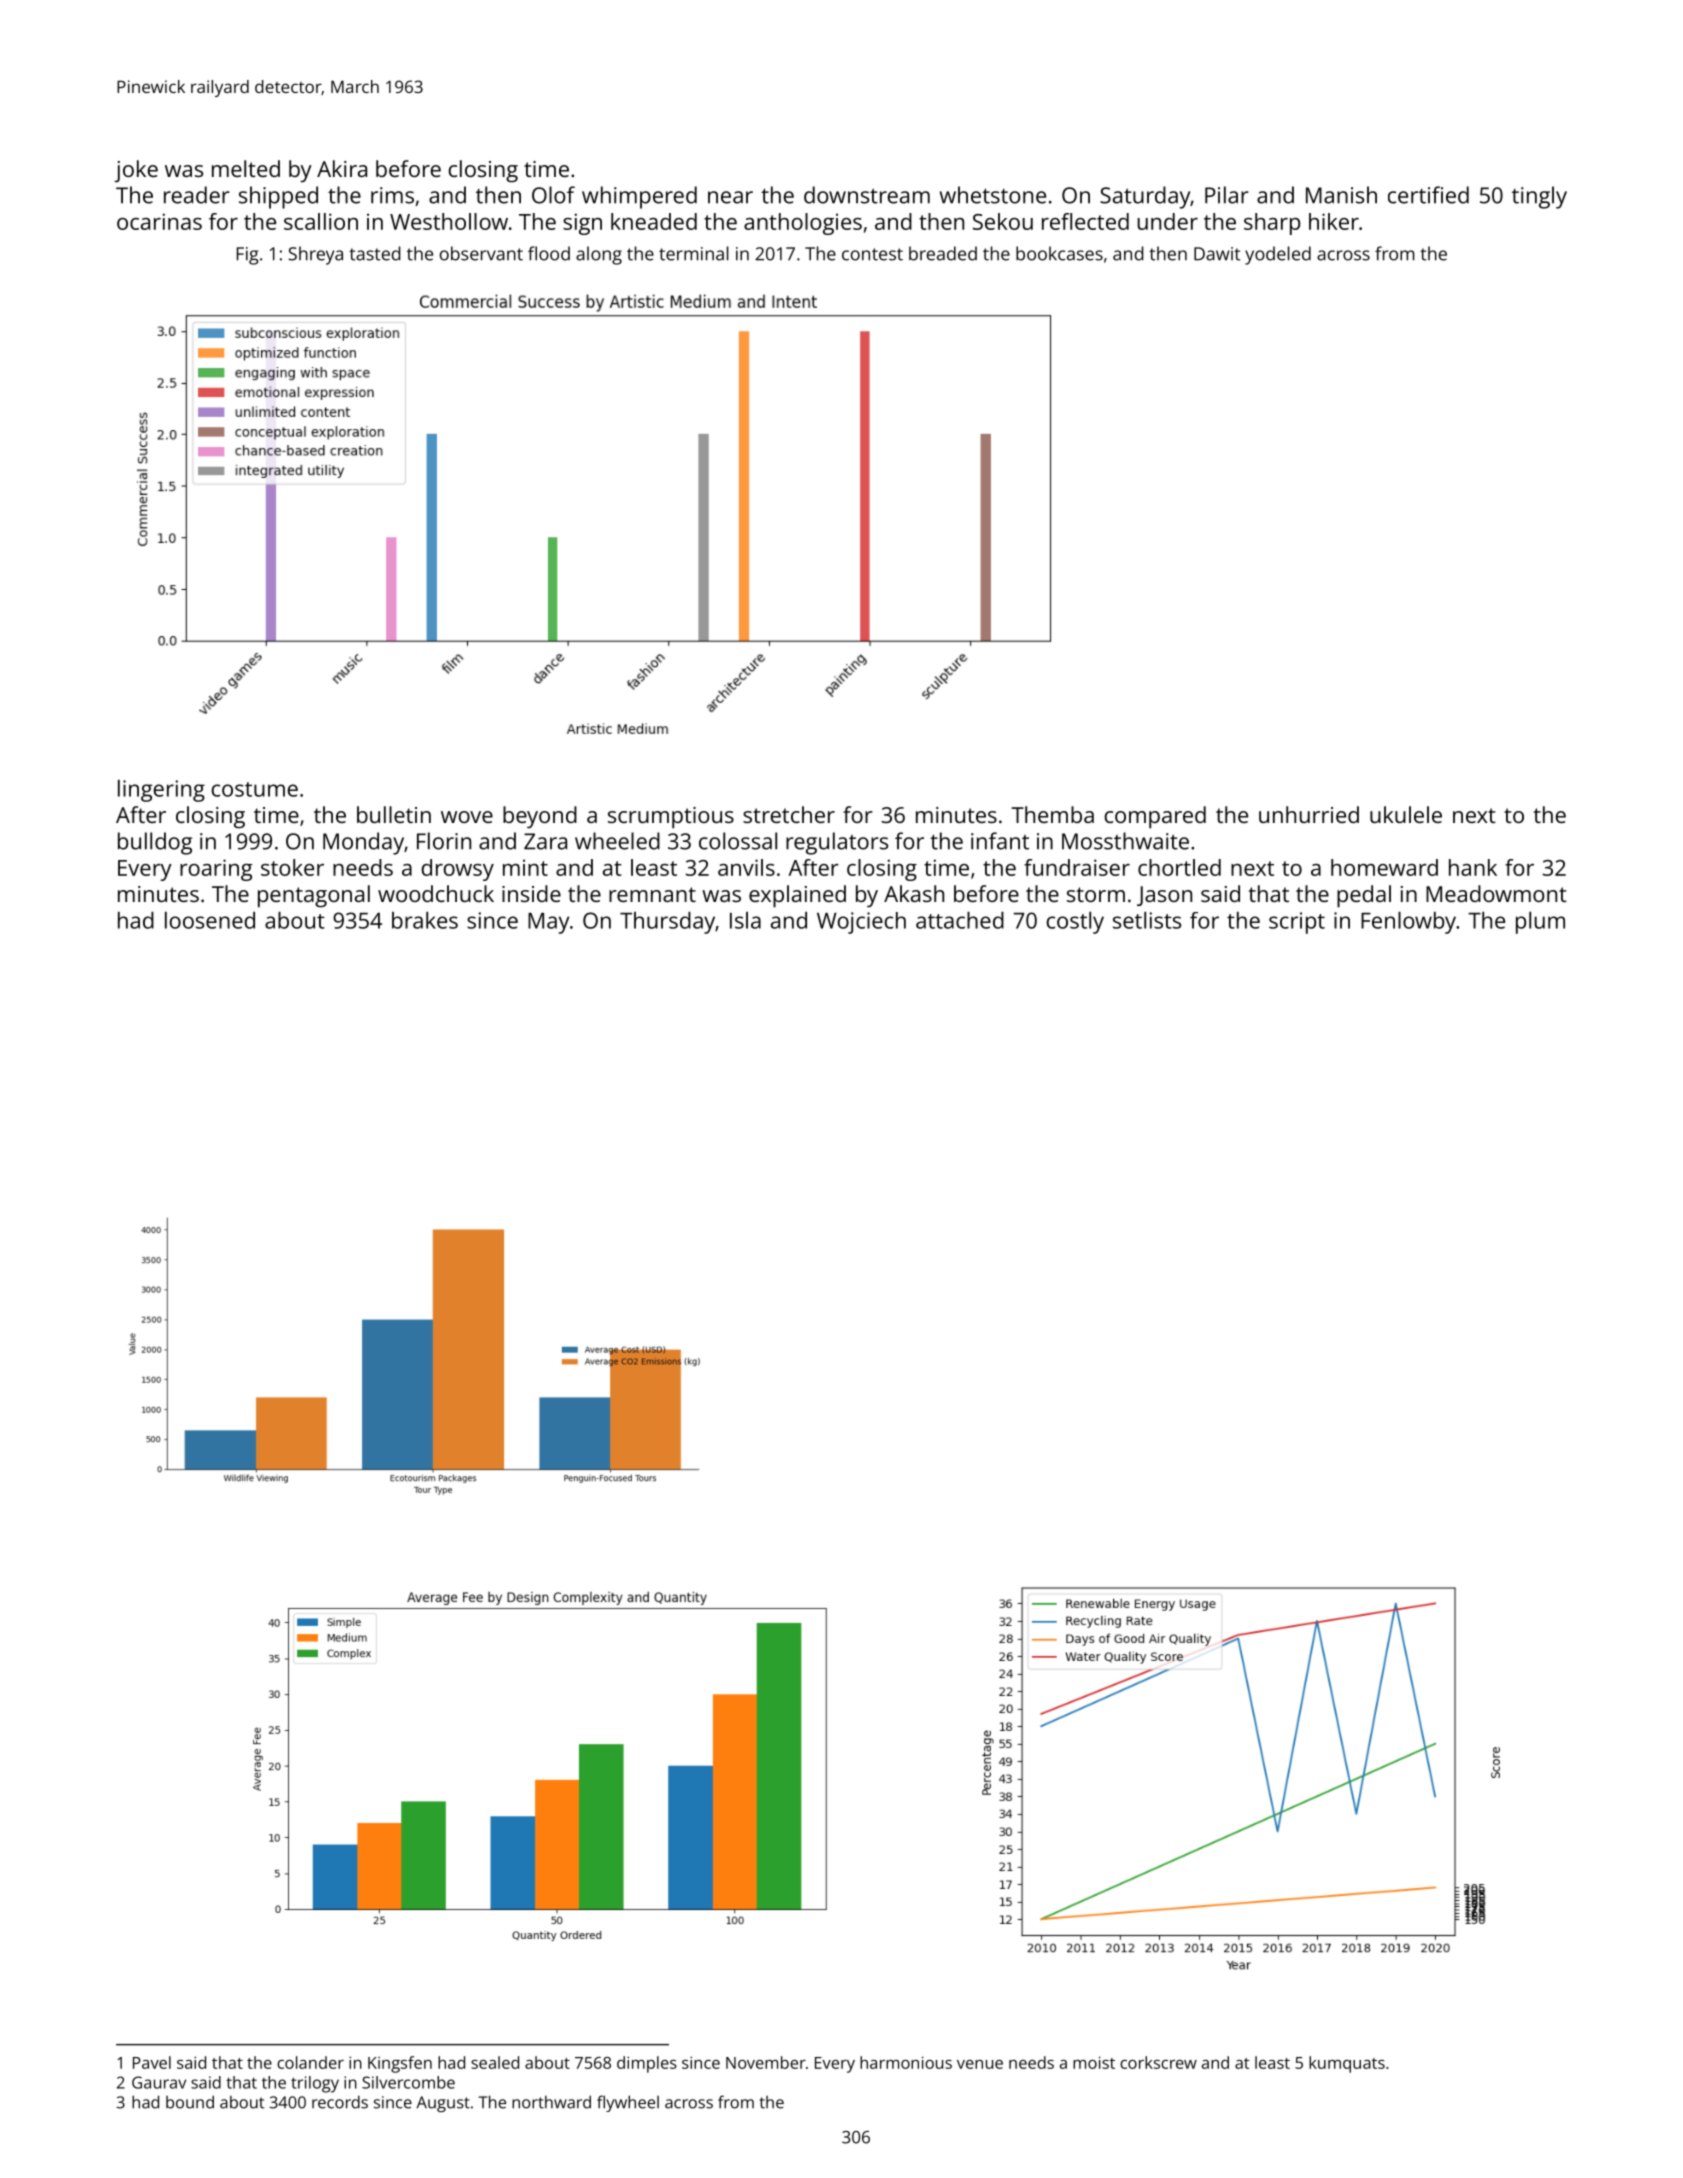 The image size is (1683, 2178). I want to click on bulletin, so click(394, 814).
